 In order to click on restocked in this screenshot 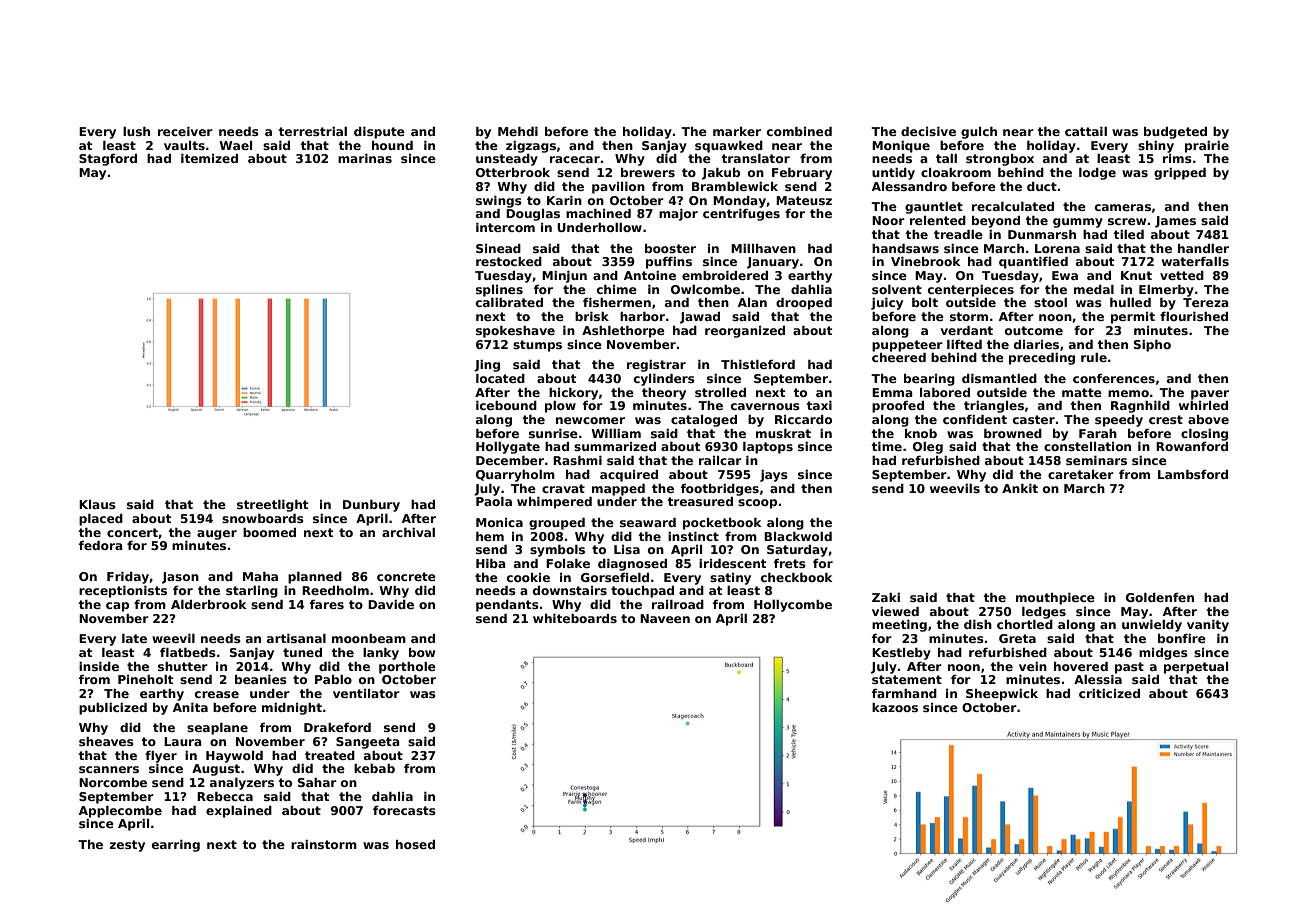, I will do `click(509, 261)`.
